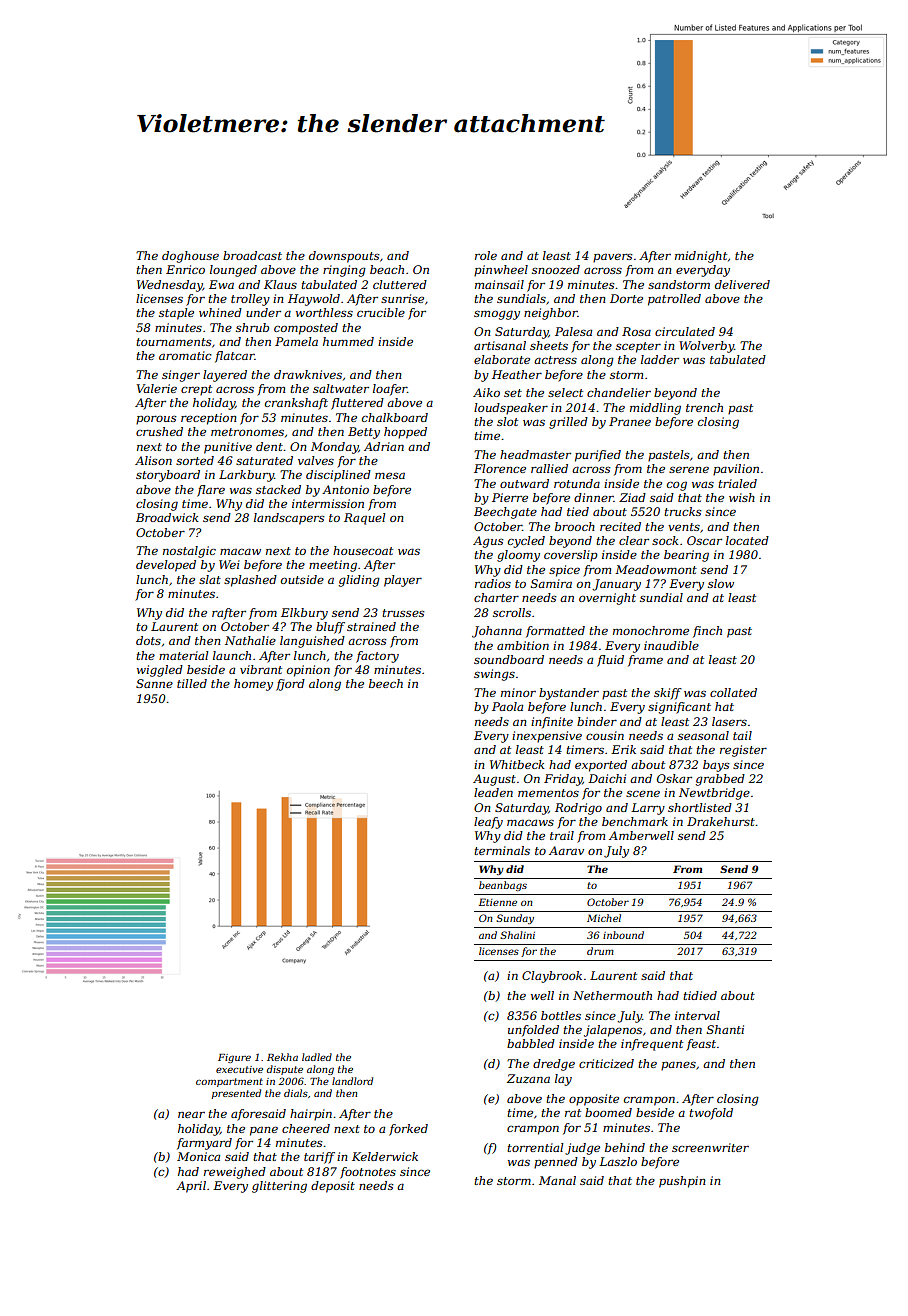 The height and width of the page is (1316, 908). Describe the element at coordinates (385, 1156) in the page. I see `Kelderwick` at that location.
